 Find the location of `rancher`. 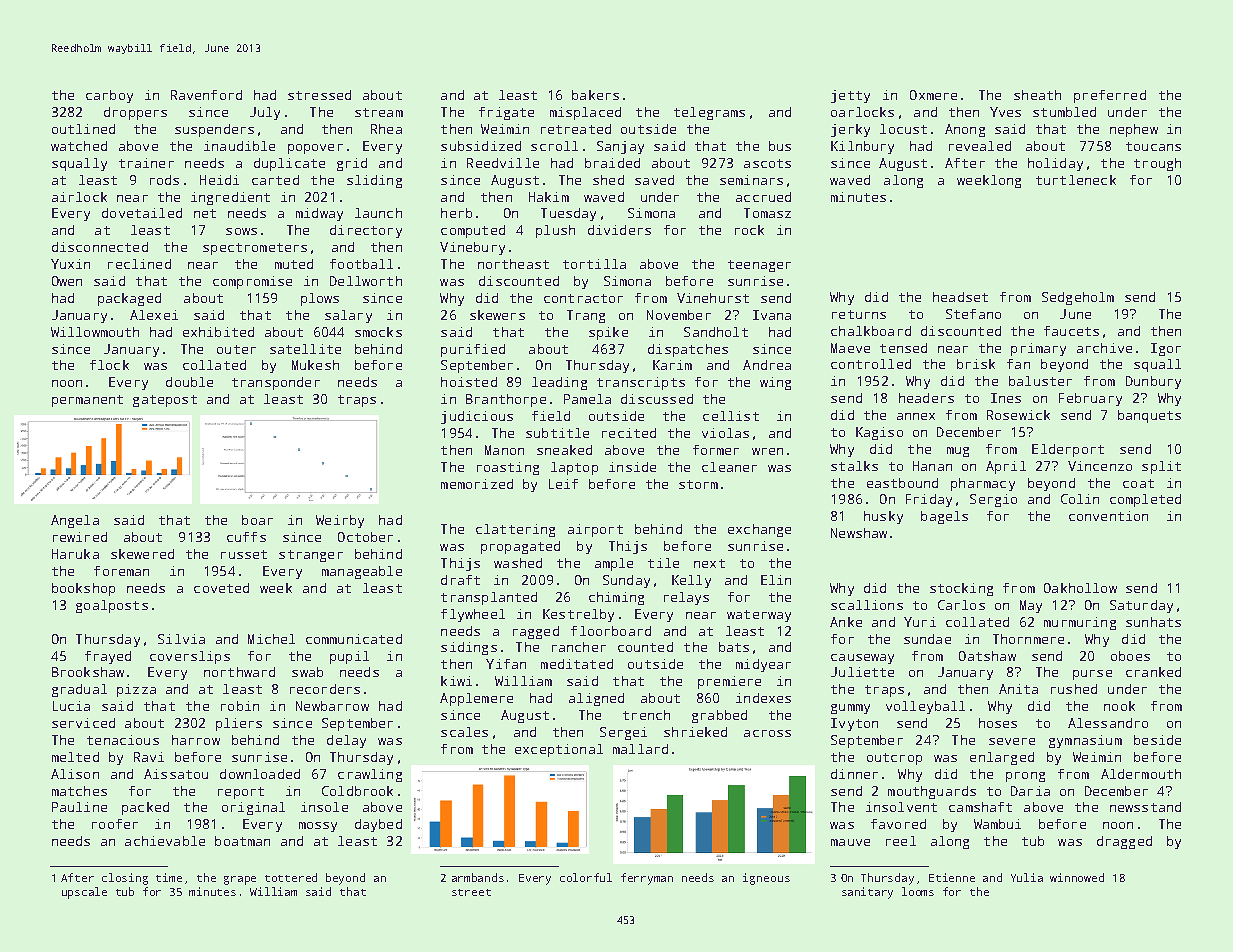

rancher is located at coordinates (579, 647).
